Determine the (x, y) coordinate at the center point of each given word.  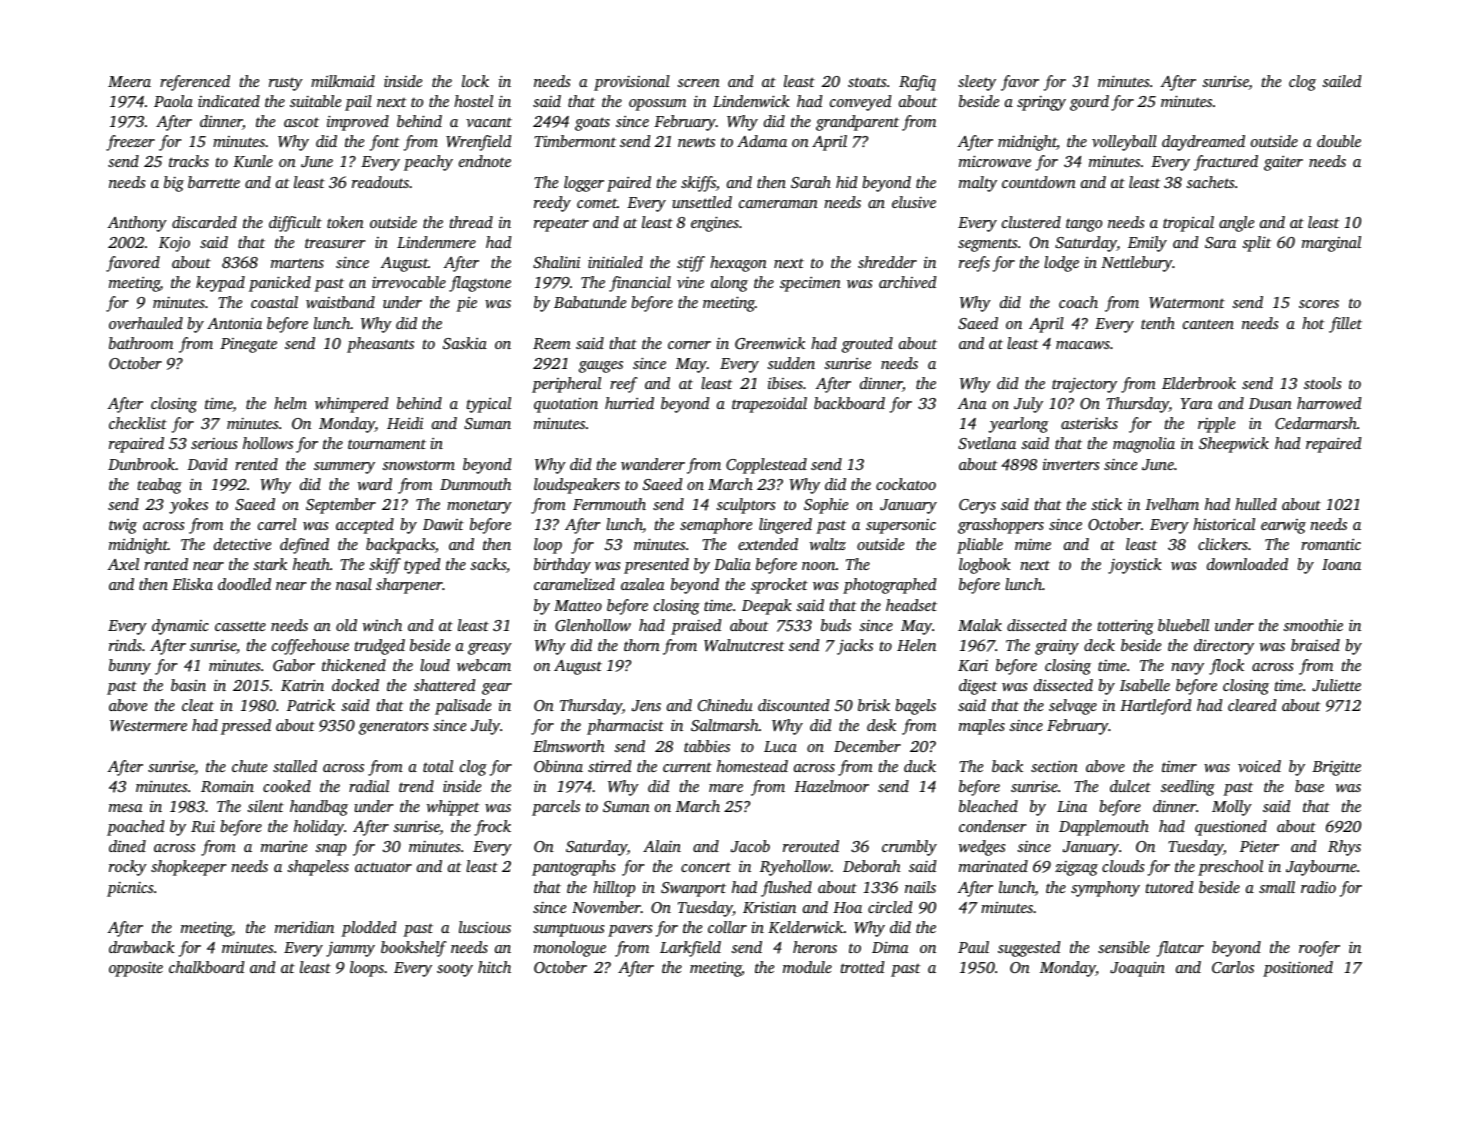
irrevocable (409, 282)
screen (698, 83)
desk (881, 725)
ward (375, 484)
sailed (1341, 81)
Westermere (148, 726)
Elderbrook (1199, 383)
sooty (455, 970)
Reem (552, 343)
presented (656, 566)
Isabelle (1145, 685)
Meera (129, 81)
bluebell (1183, 625)
